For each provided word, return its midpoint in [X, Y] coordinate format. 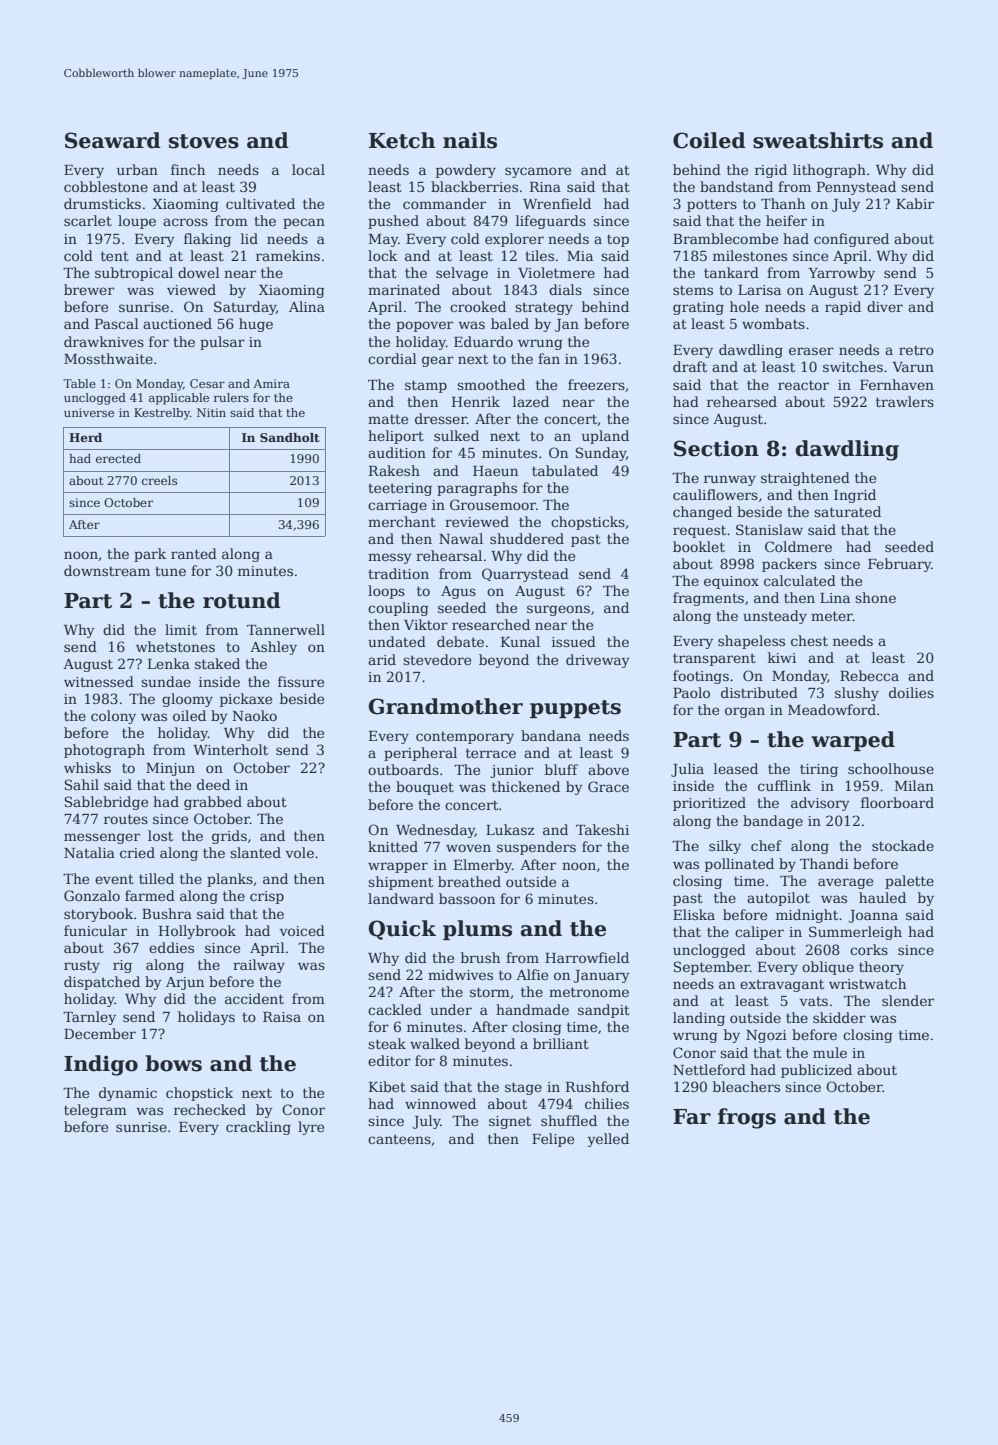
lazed [531, 401]
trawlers [905, 401]
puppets [575, 709]
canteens [399, 1139]
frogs [747, 1118]
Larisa [759, 290]
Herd [85, 437]
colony [113, 717]
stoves [204, 141]
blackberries [474, 186]
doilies [911, 692]
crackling [258, 1128]
